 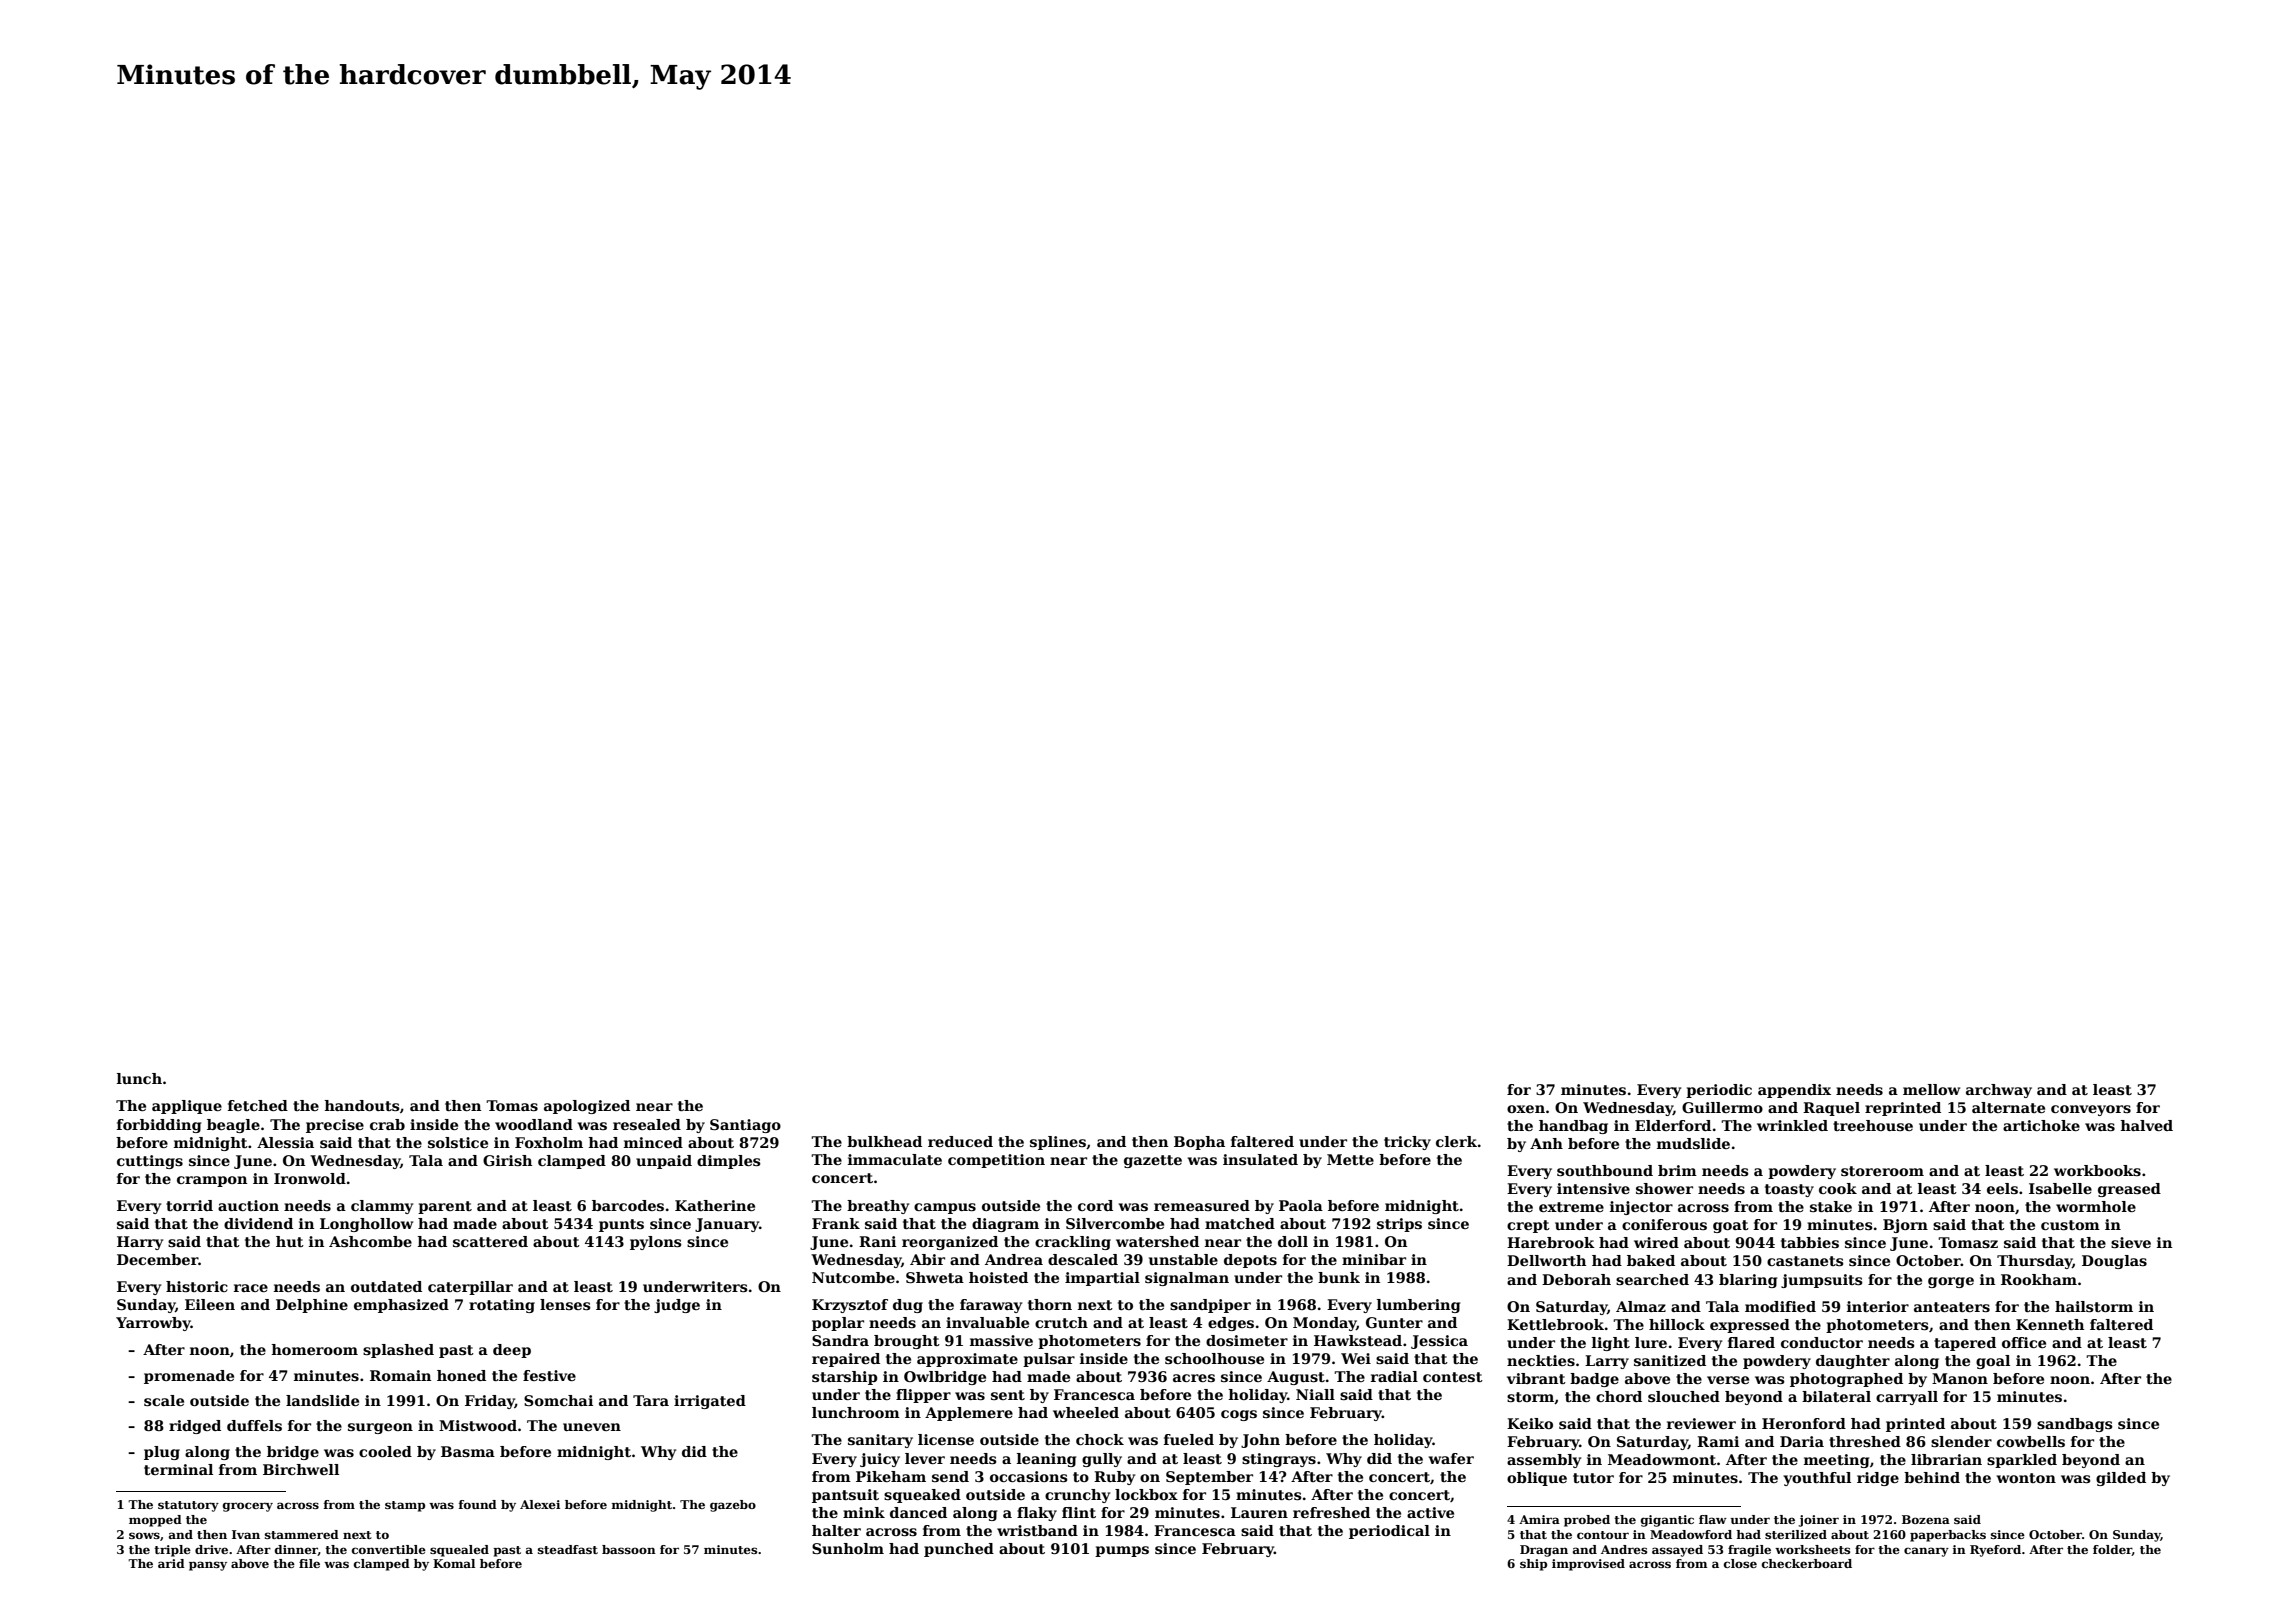 What do you see at coordinates (1794, 1091) in the screenshot?
I see `appendix` at bounding box center [1794, 1091].
